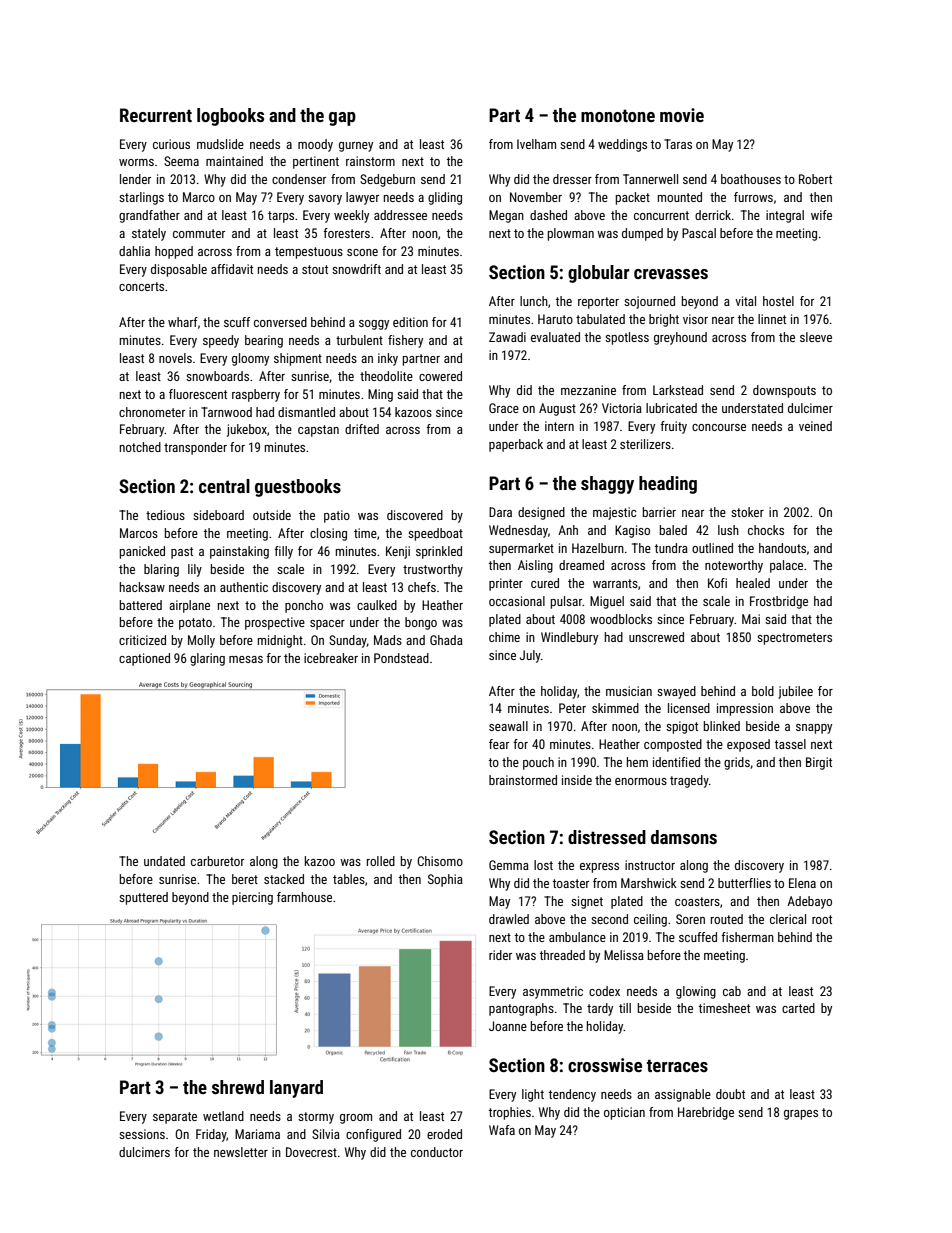  What do you see at coordinates (656, 637) in the image?
I see `unscrewed` at bounding box center [656, 637].
